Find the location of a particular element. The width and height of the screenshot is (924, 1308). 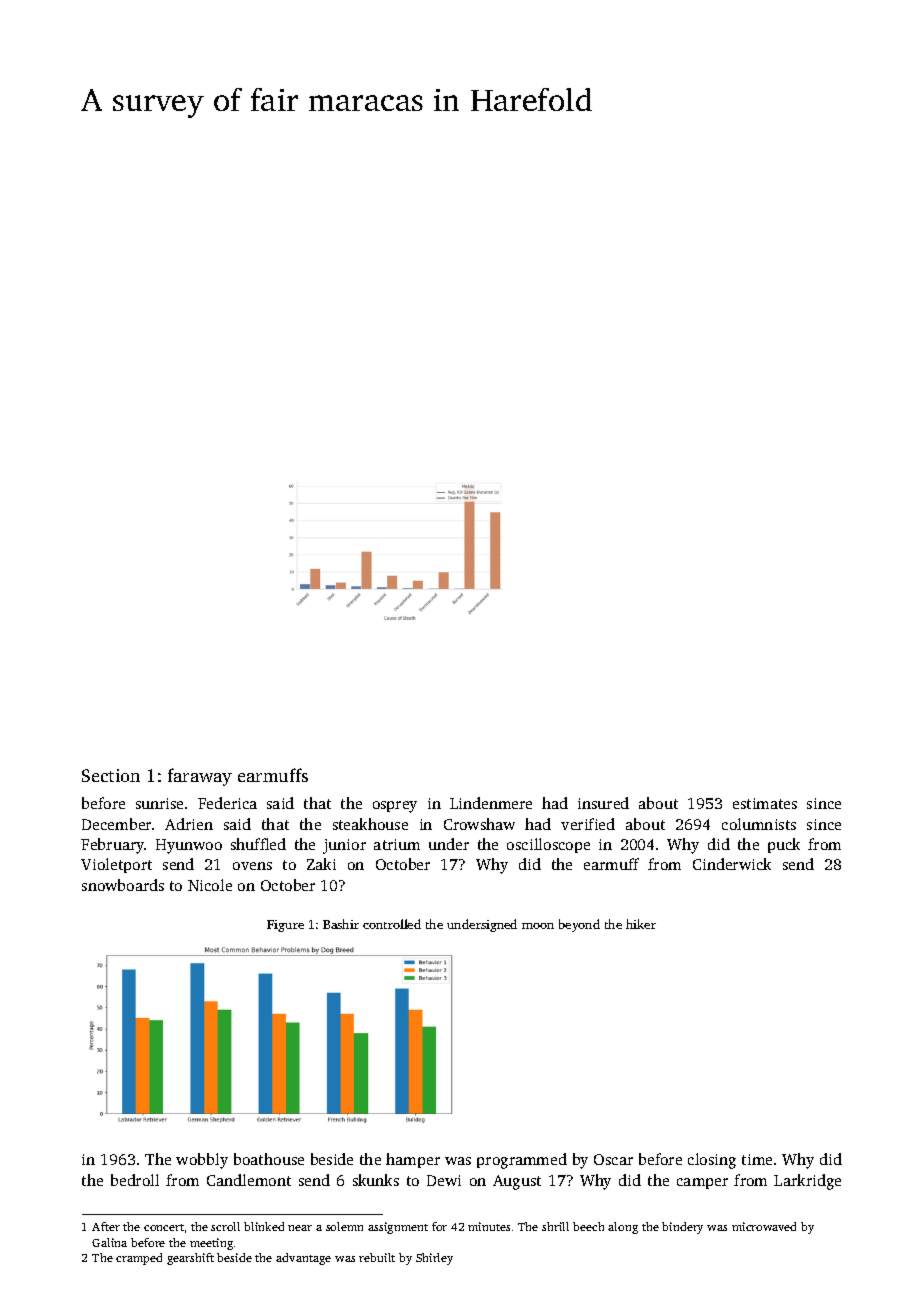

Dewi is located at coordinates (444, 1180).
